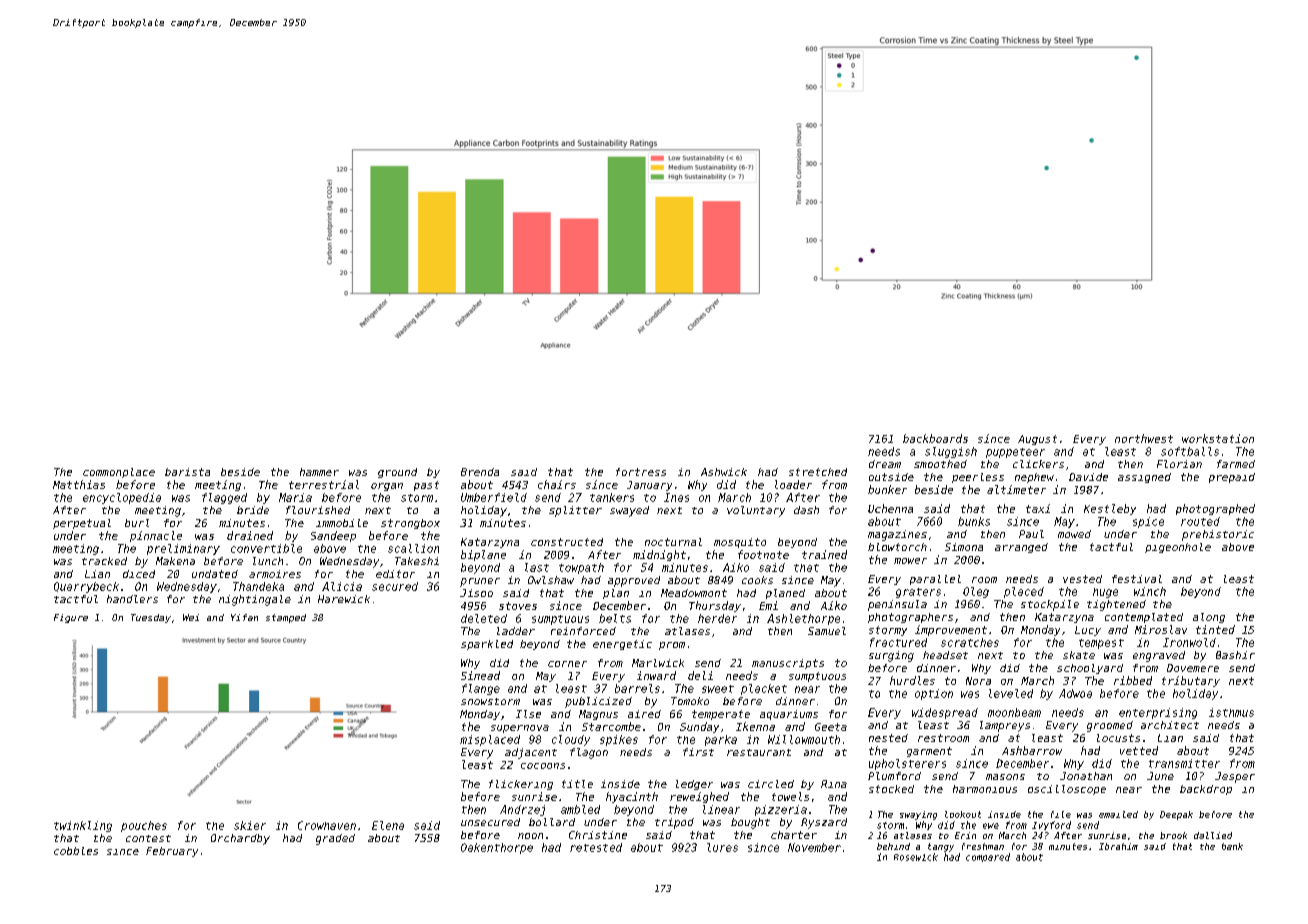  I want to click on supernova, so click(520, 729).
